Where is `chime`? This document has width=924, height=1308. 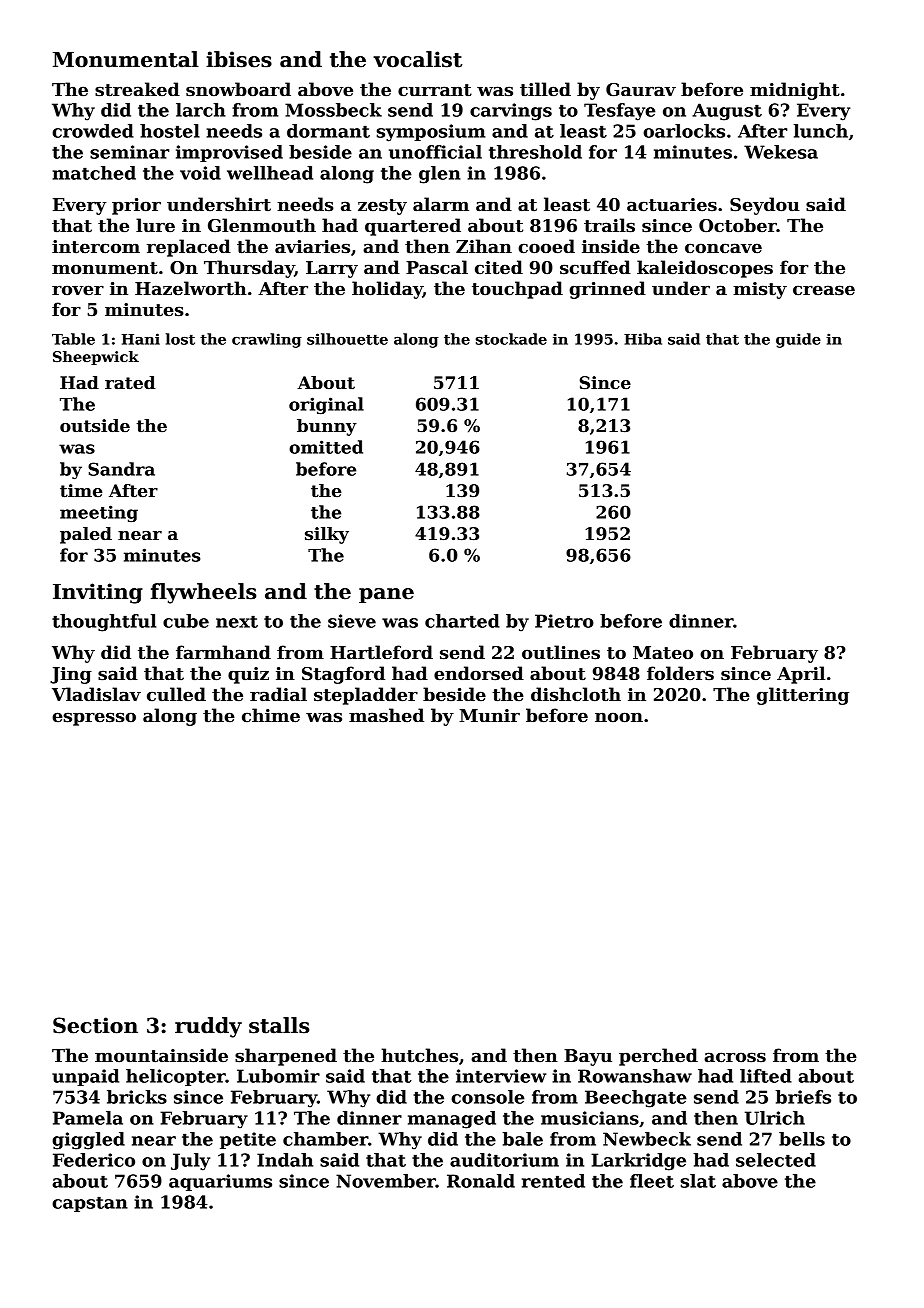
chime is located at coordinates (271, 715).
